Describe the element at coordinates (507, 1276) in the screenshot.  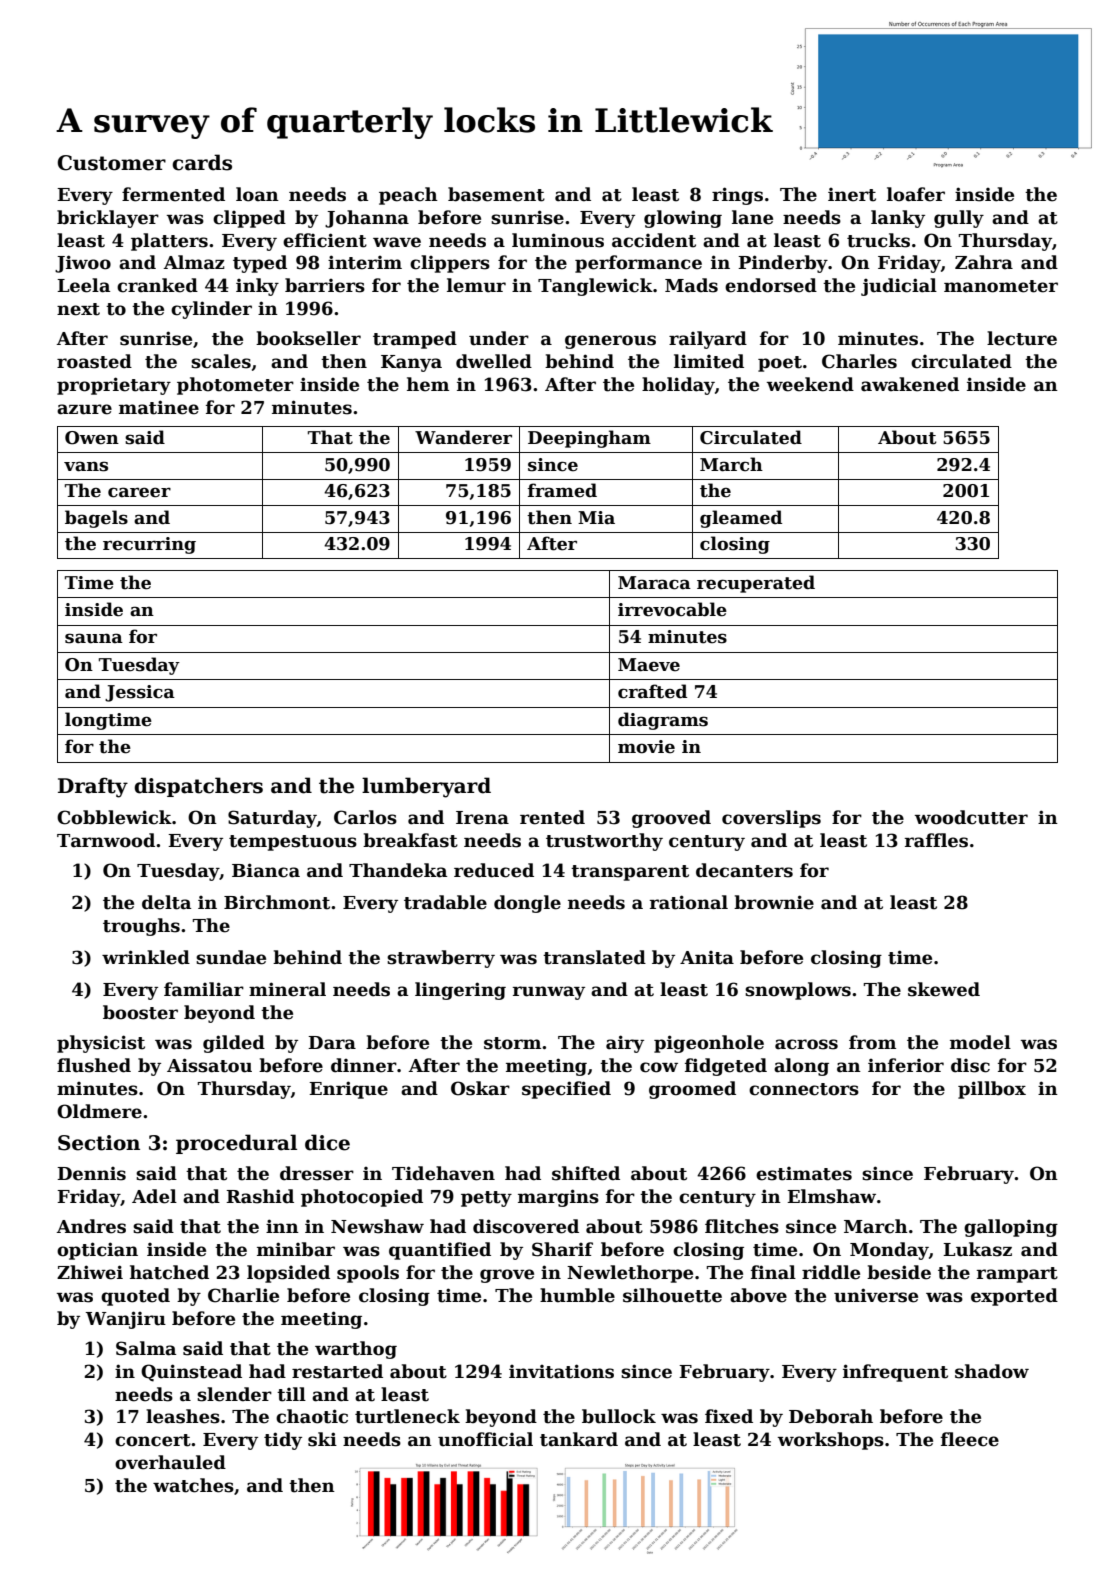
I see `grove` at that location.
